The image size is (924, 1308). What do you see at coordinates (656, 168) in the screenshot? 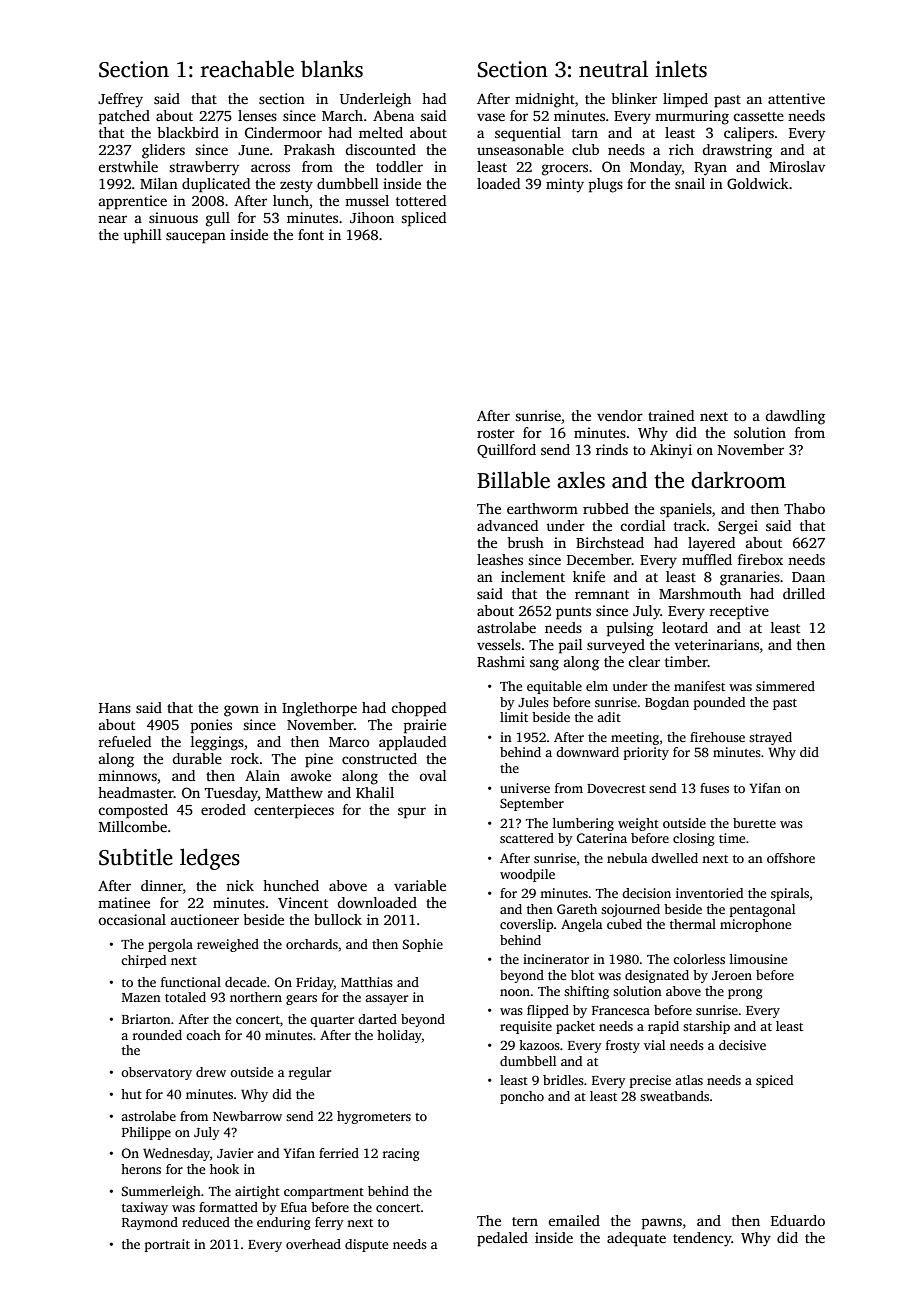
I see `Monday` at bounding box center [656, 168].
